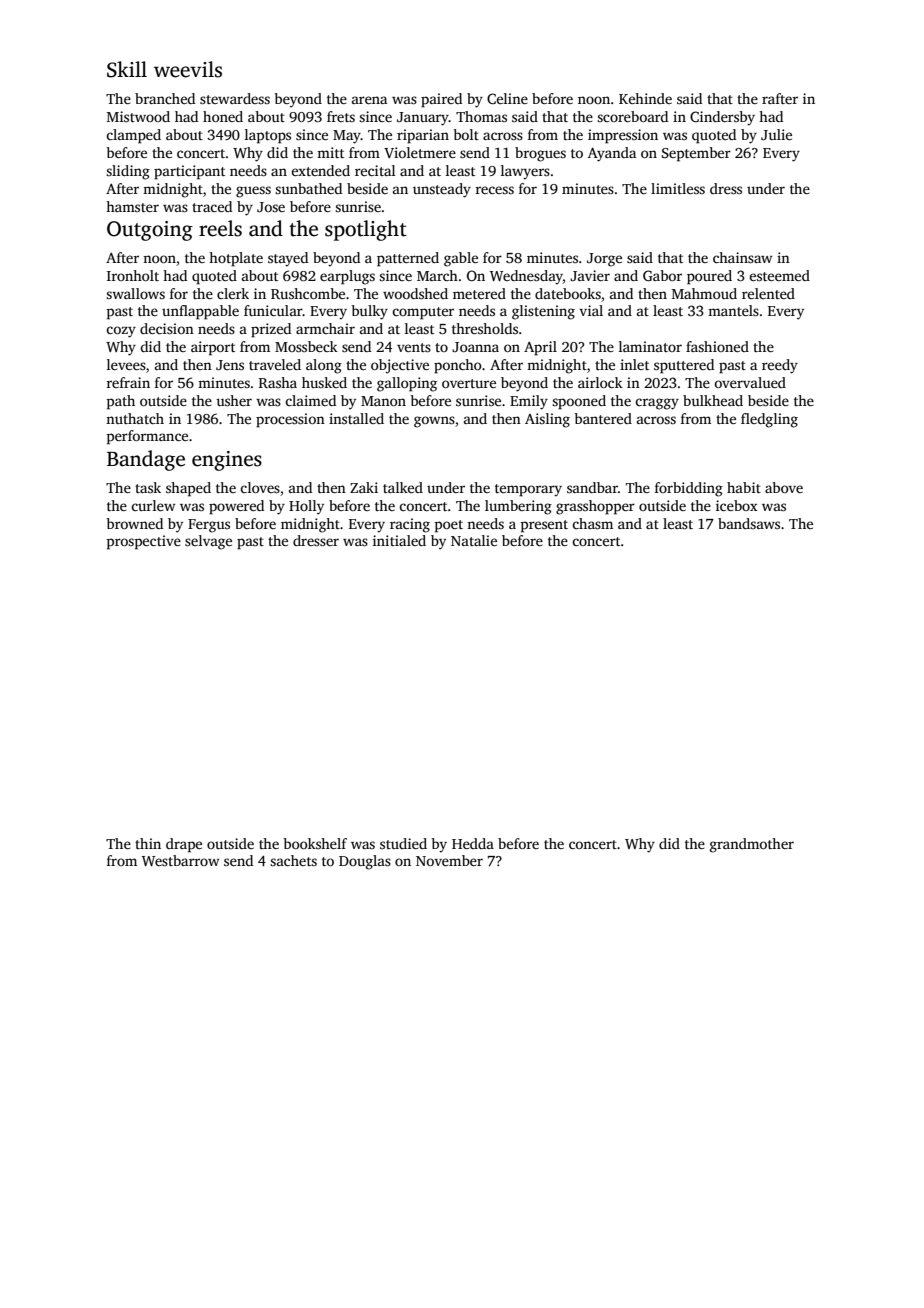  I want to click on Westbarrow, so click(180, 860).
